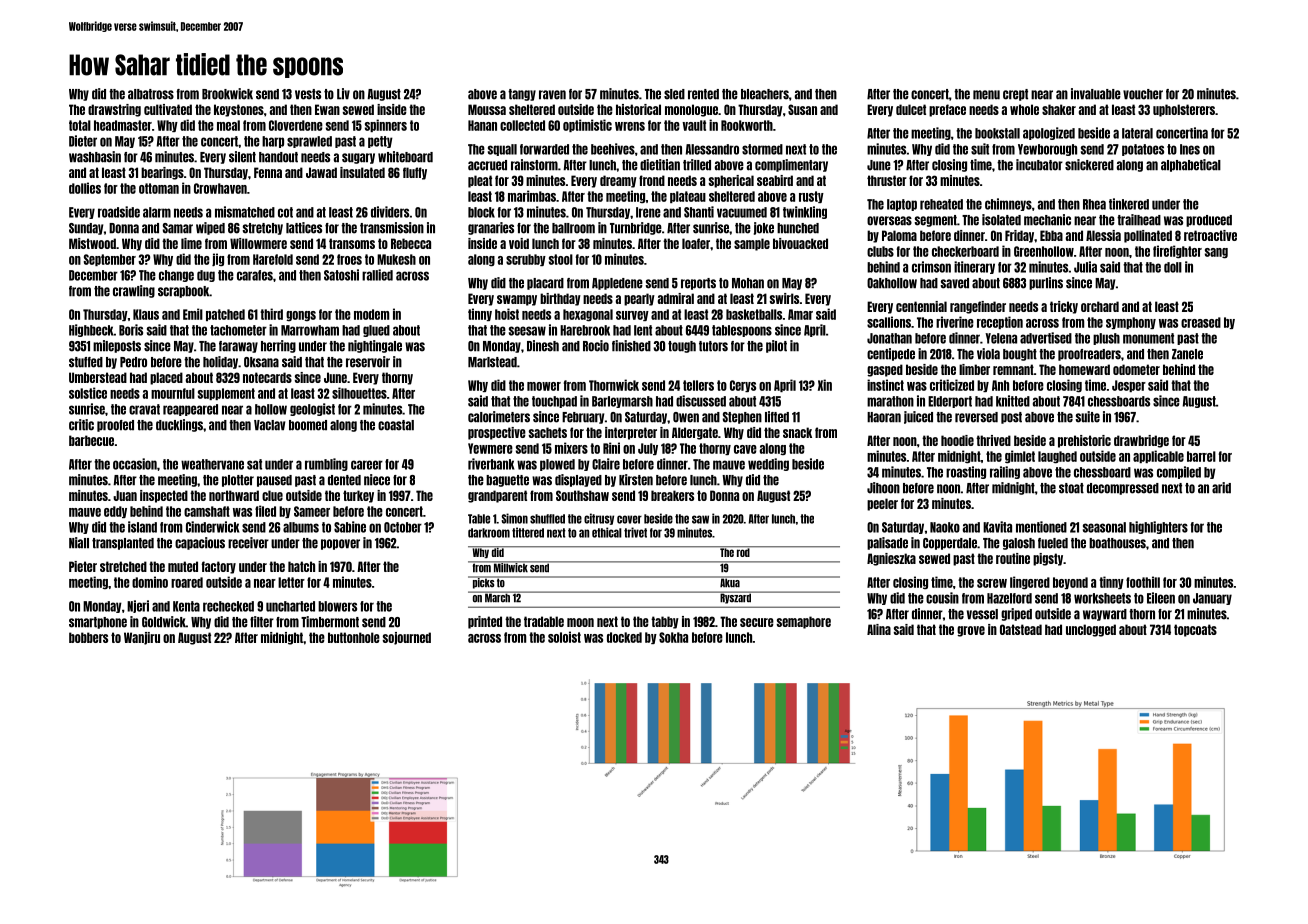  What do you see at coordinates (497, 496) in the document?
I see `grandparent` at bounding box center [497, 496].
